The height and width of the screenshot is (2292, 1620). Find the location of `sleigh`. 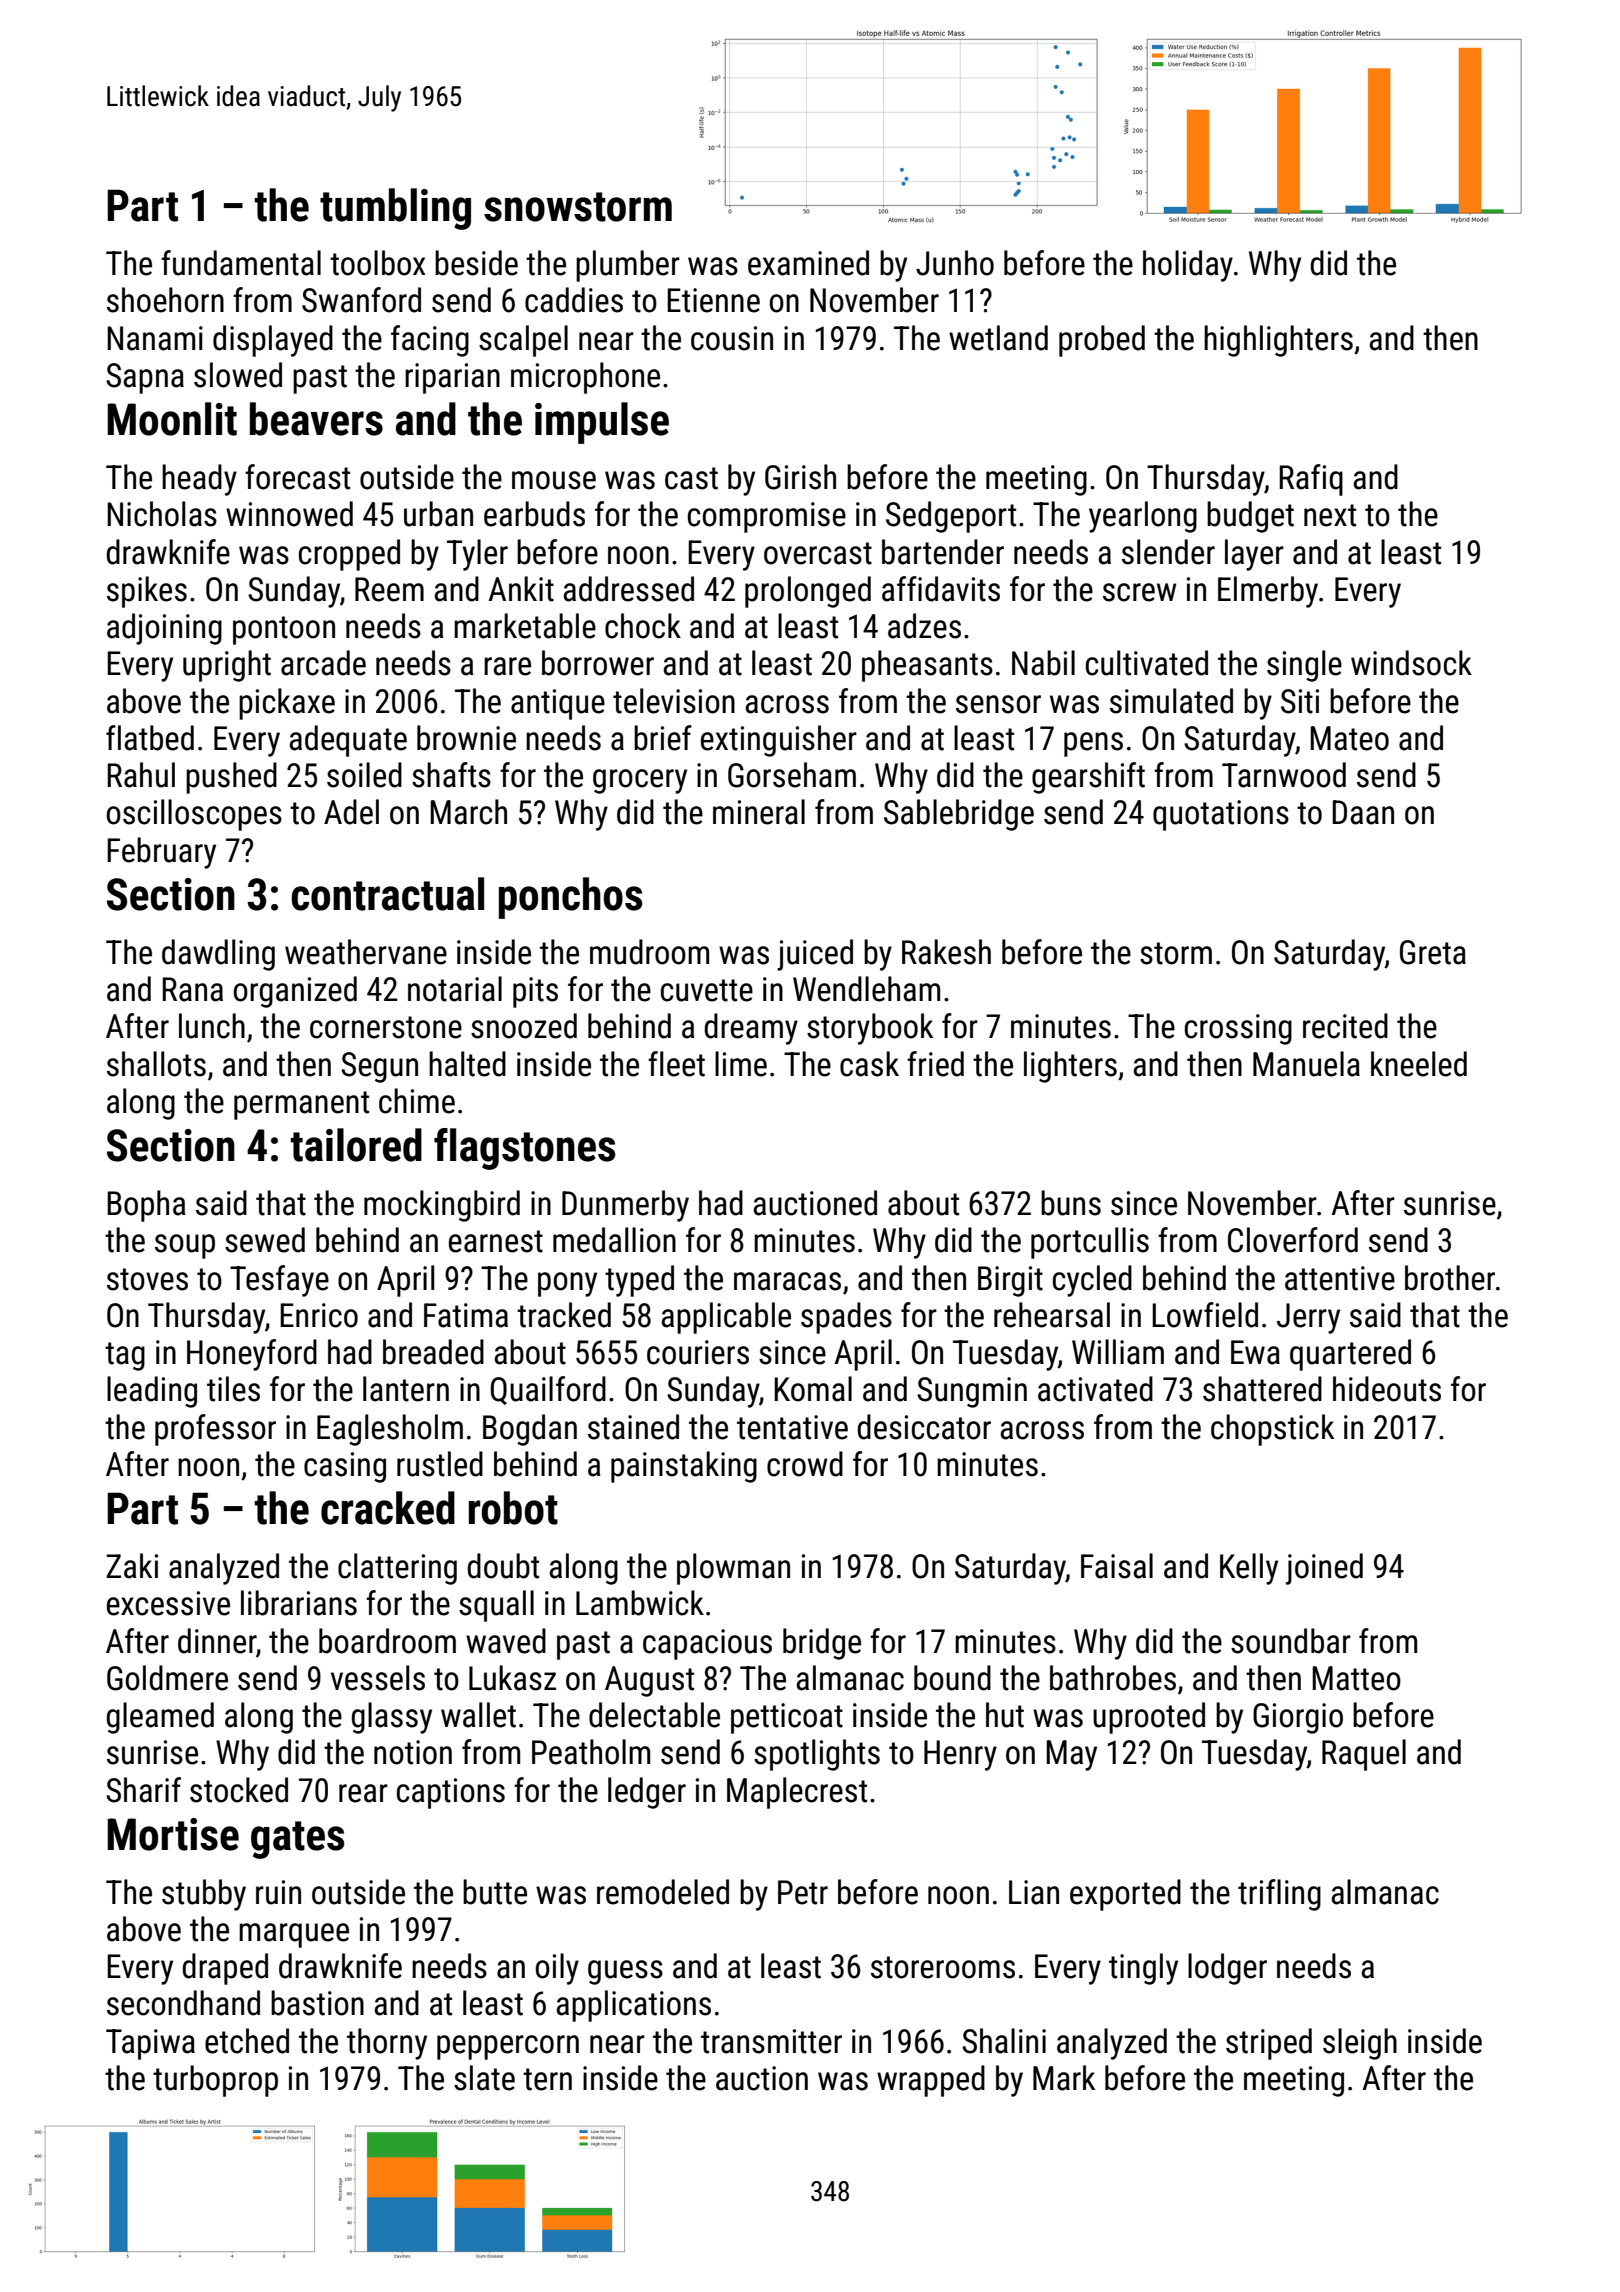

sleigh is located at coordinates (1360, 2044).
